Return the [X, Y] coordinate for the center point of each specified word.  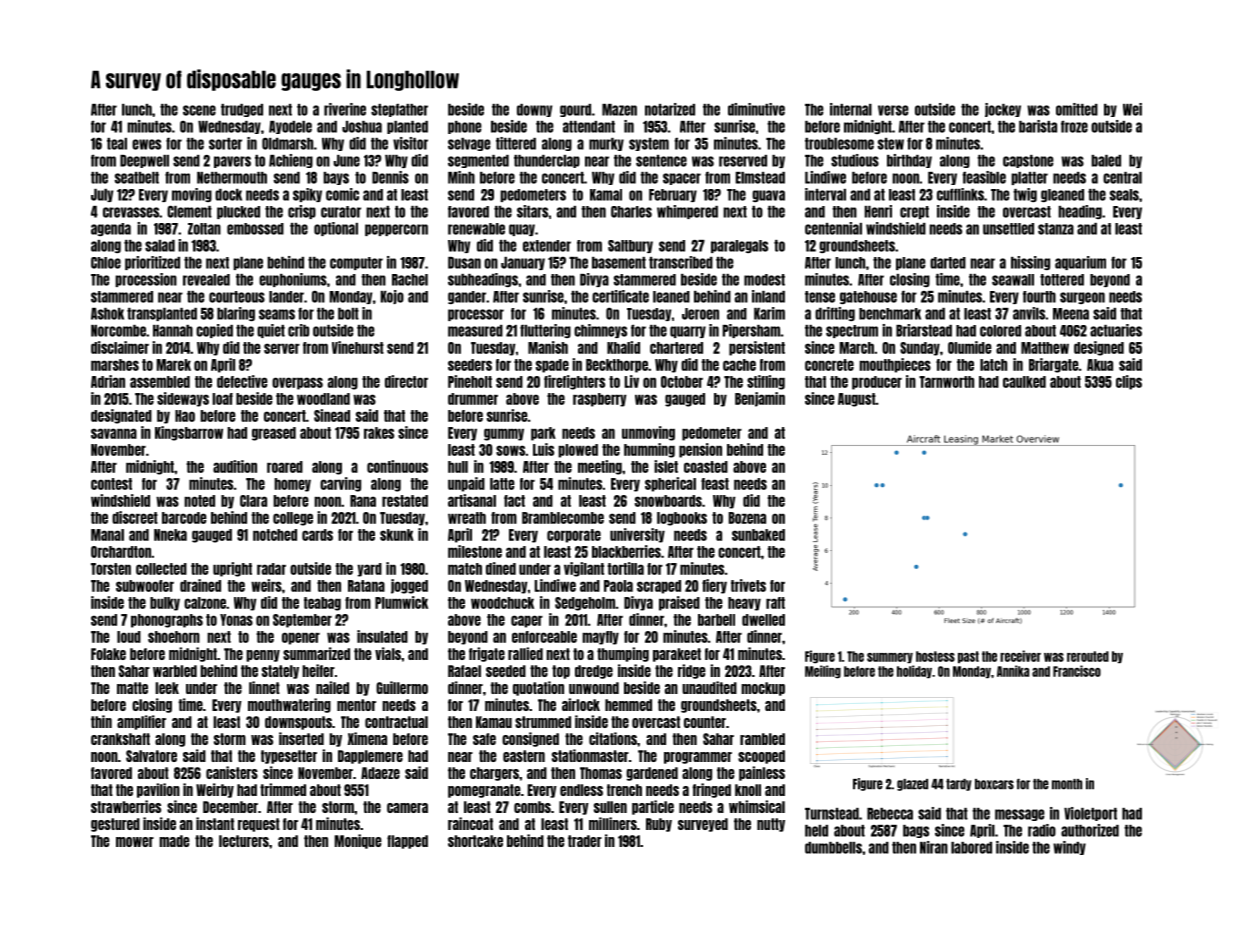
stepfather [399, 110]
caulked [1024, 382]
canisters [232, 772]
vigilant [584, 569]
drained [200, 585]
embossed [255, 229]
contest [111, 484]
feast [715, 484]
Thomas [601, 773]
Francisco [1077, 671]
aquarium [1080, 263]
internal [851, 109]
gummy [504, 434]
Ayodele [290, 127]
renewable [476, 229]
